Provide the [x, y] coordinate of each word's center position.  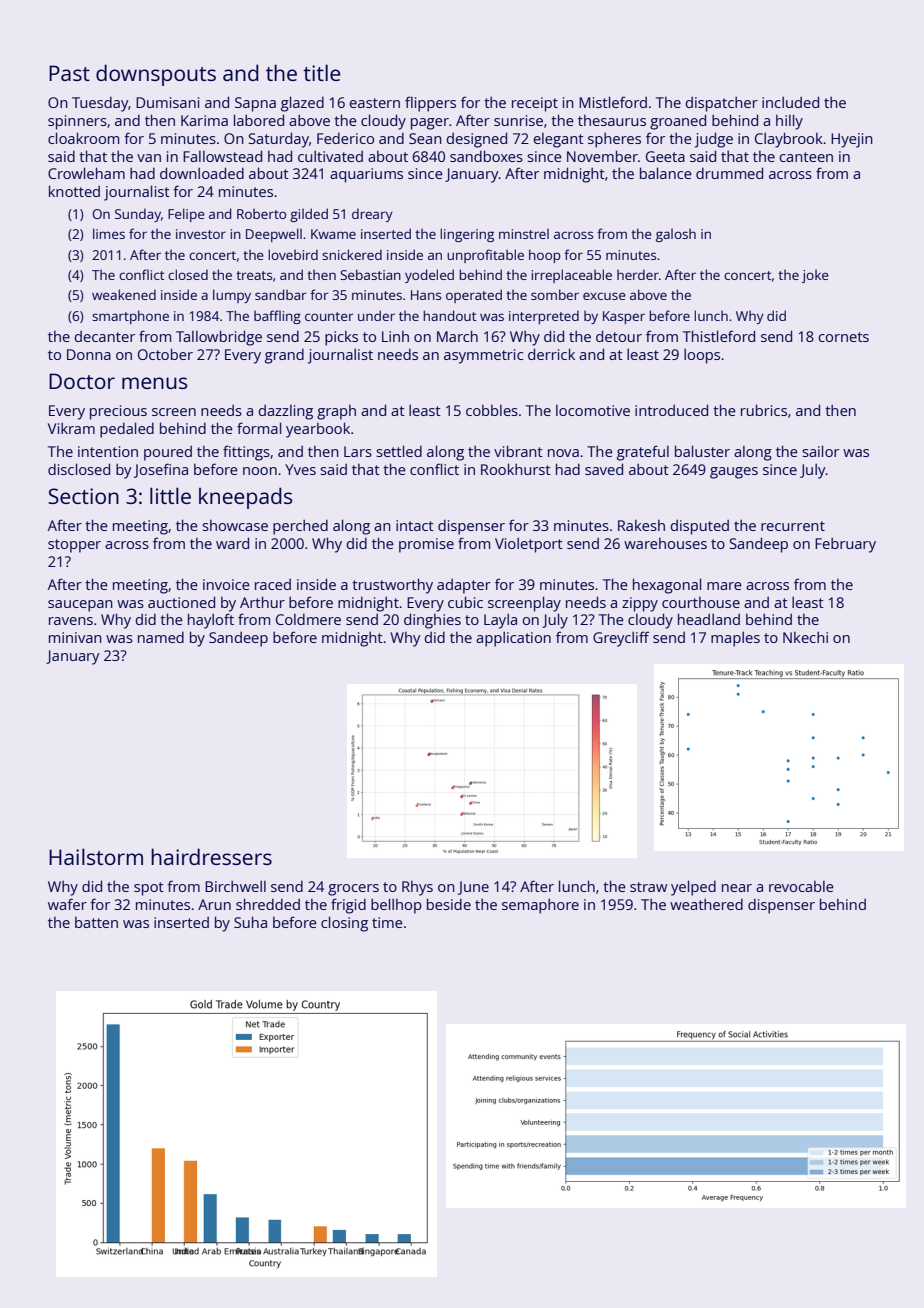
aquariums [366, 175]
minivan [75, 637]
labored [259, 120]
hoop [545, 256]
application [513, 639]
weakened [124, 294]
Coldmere [308, 619]
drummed [729, 173]
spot [149, 889]
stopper [74, 546]
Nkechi [805, 637]
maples [735, 639]
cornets [843, 337]
